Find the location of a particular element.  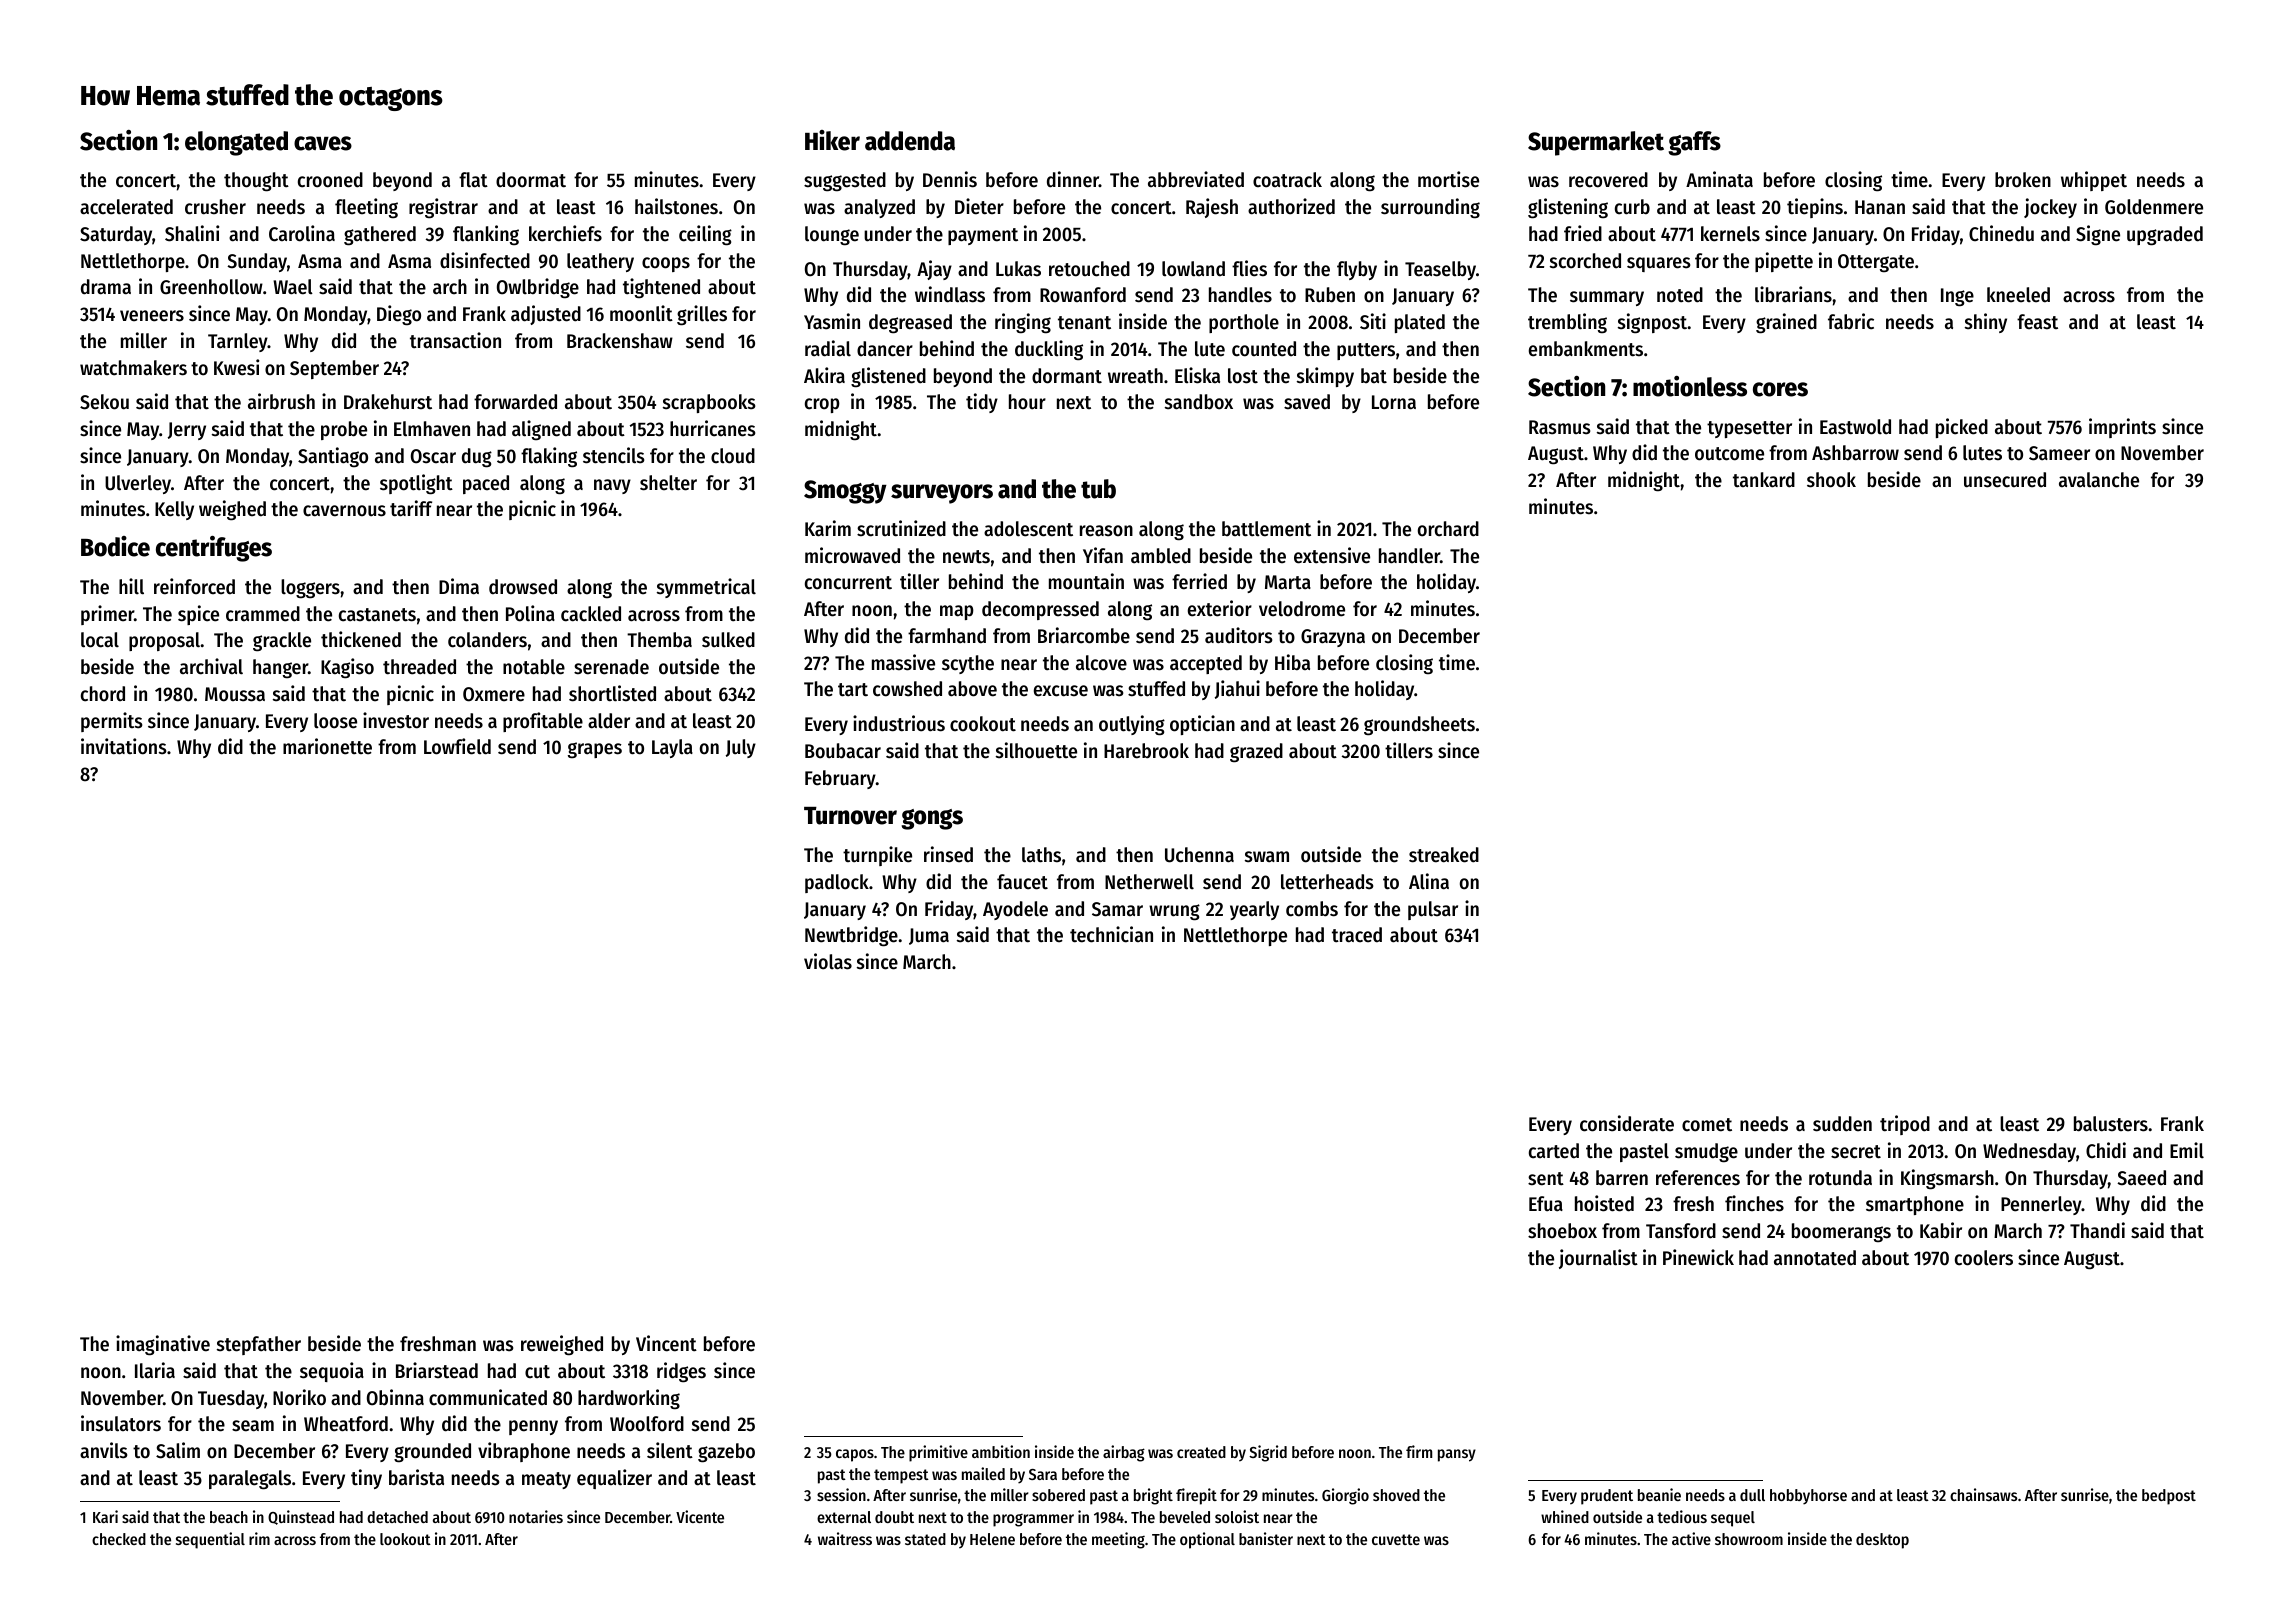

Hiker is located at coordinates (832, 140).
